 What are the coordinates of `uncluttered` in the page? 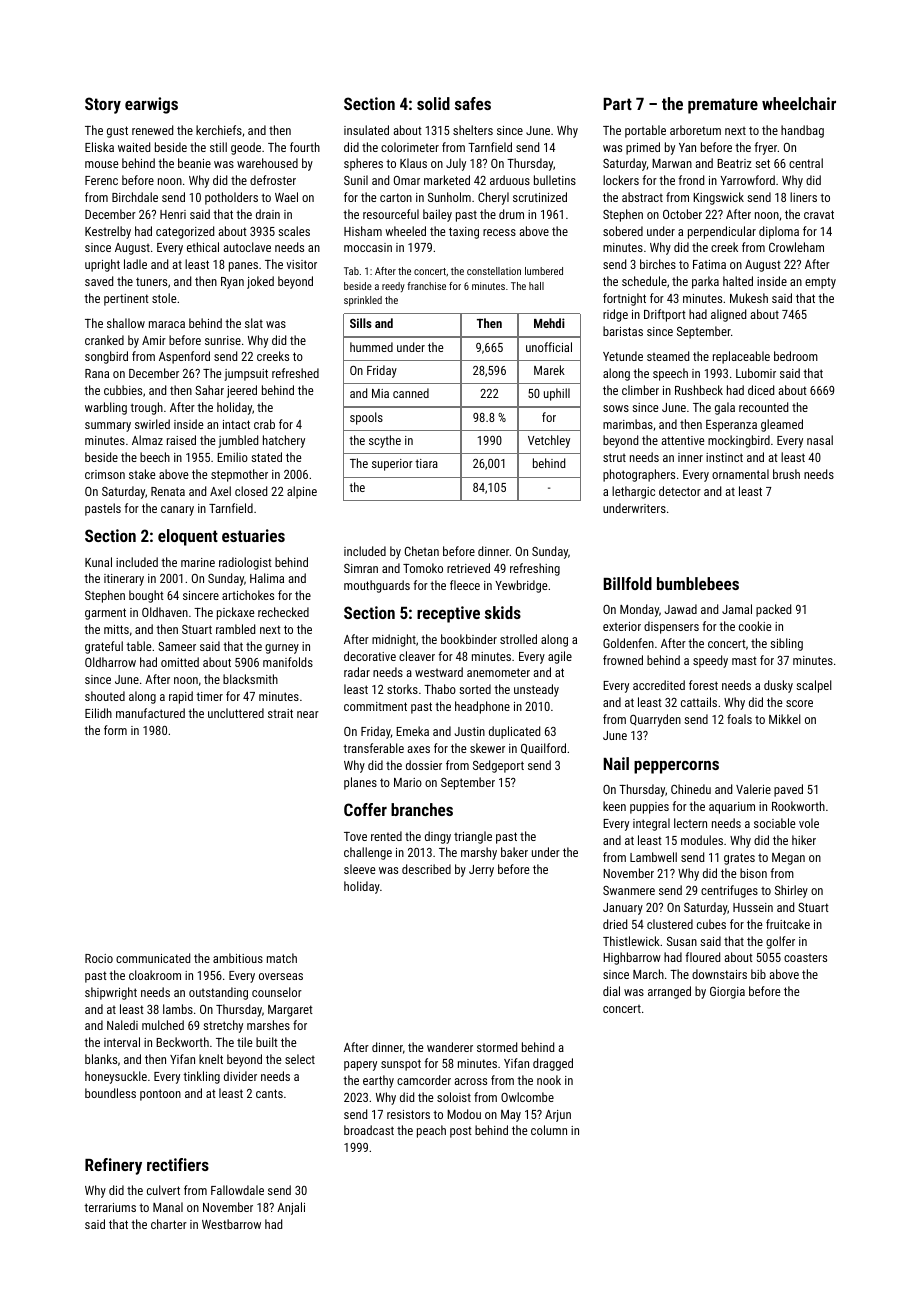 It's located at (236, 713).
